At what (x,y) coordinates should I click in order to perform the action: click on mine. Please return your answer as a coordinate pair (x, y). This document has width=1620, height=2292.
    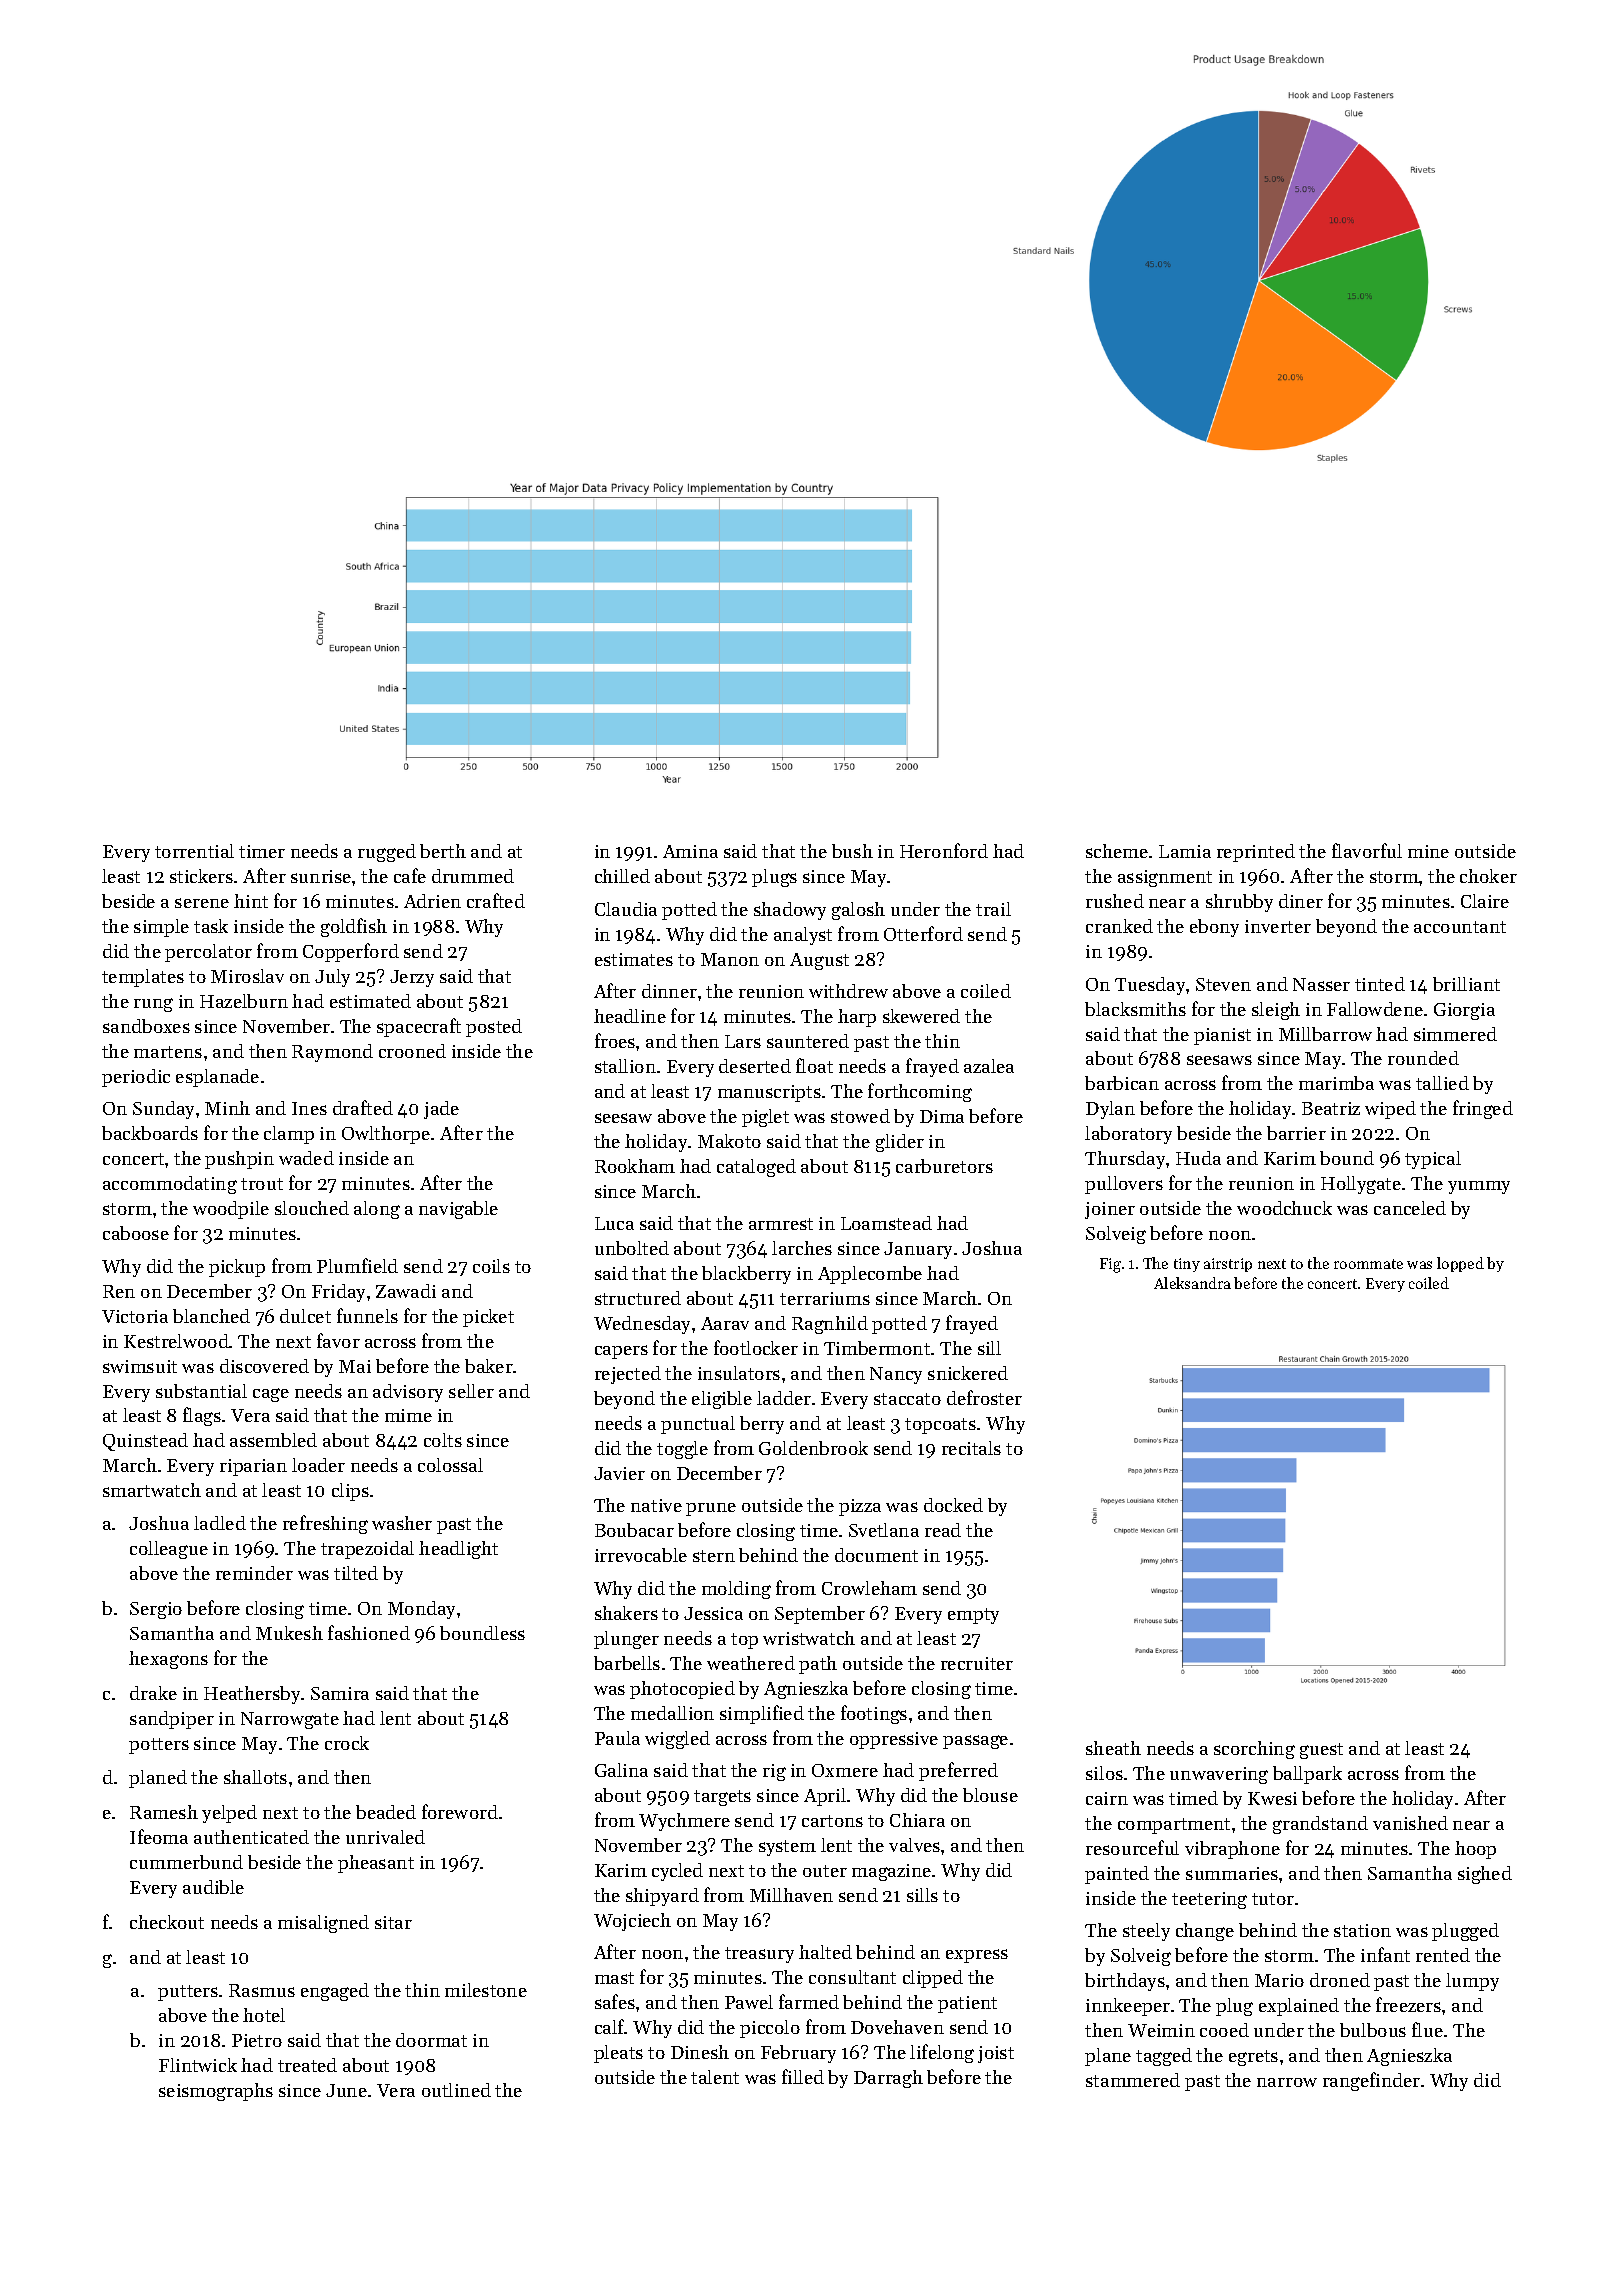
    Looking at the image, I should click on (1428, 851).
